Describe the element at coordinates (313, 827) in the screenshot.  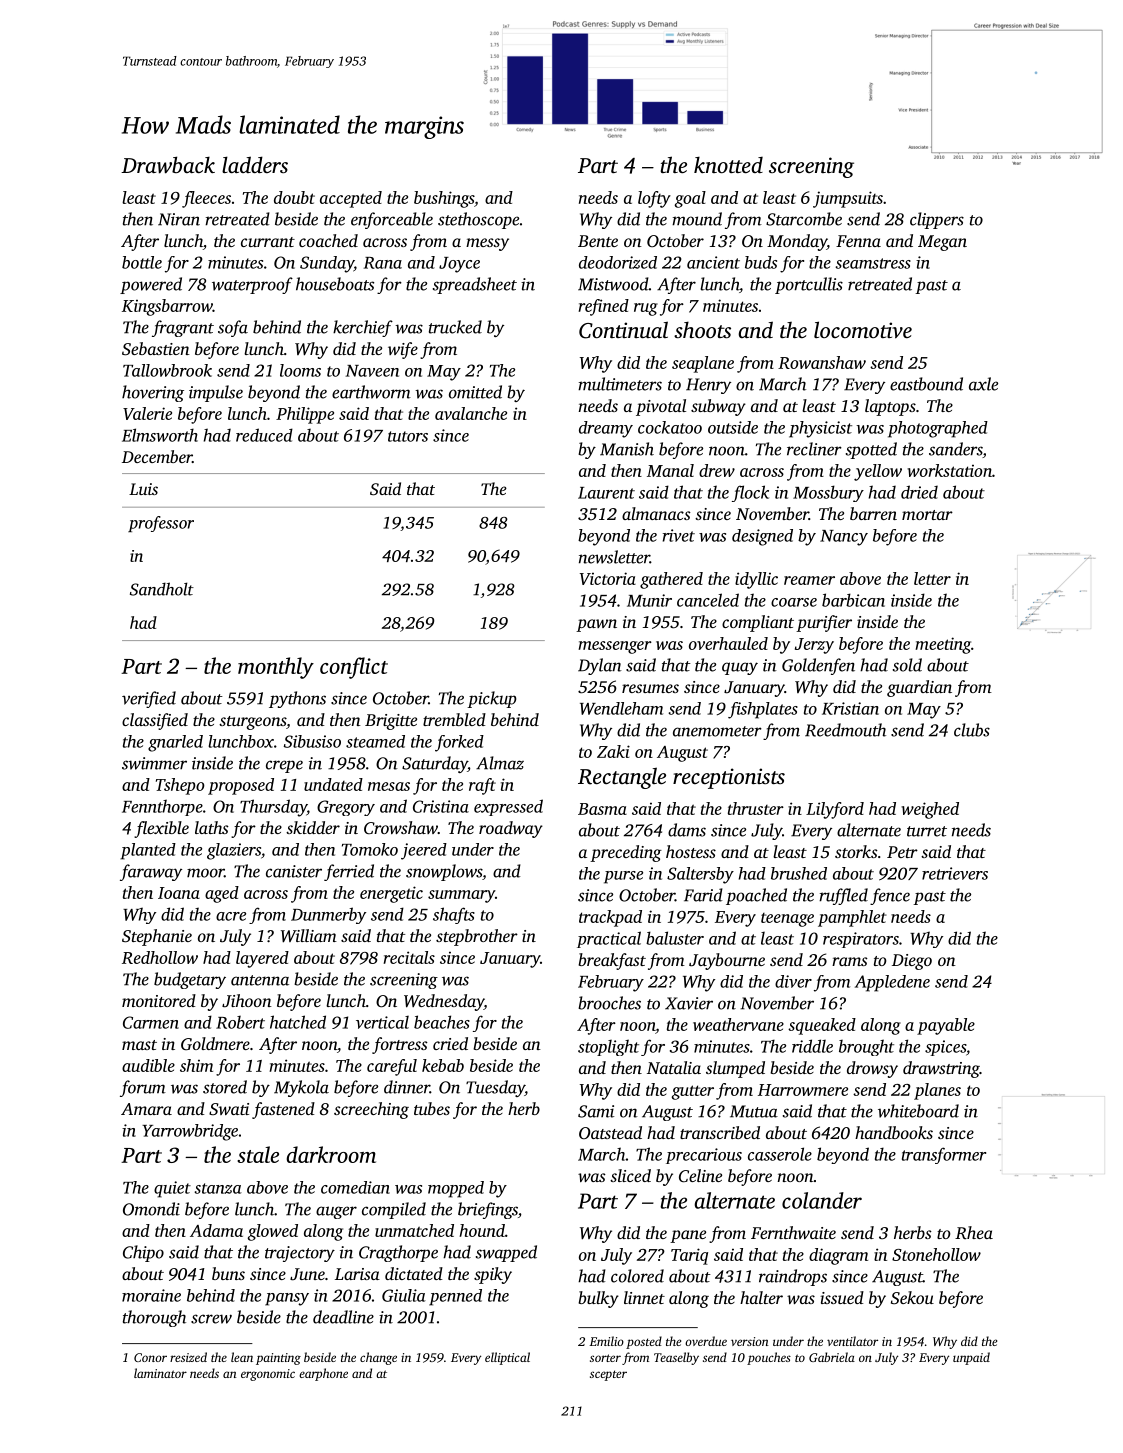
I see `skidder` at that location.
